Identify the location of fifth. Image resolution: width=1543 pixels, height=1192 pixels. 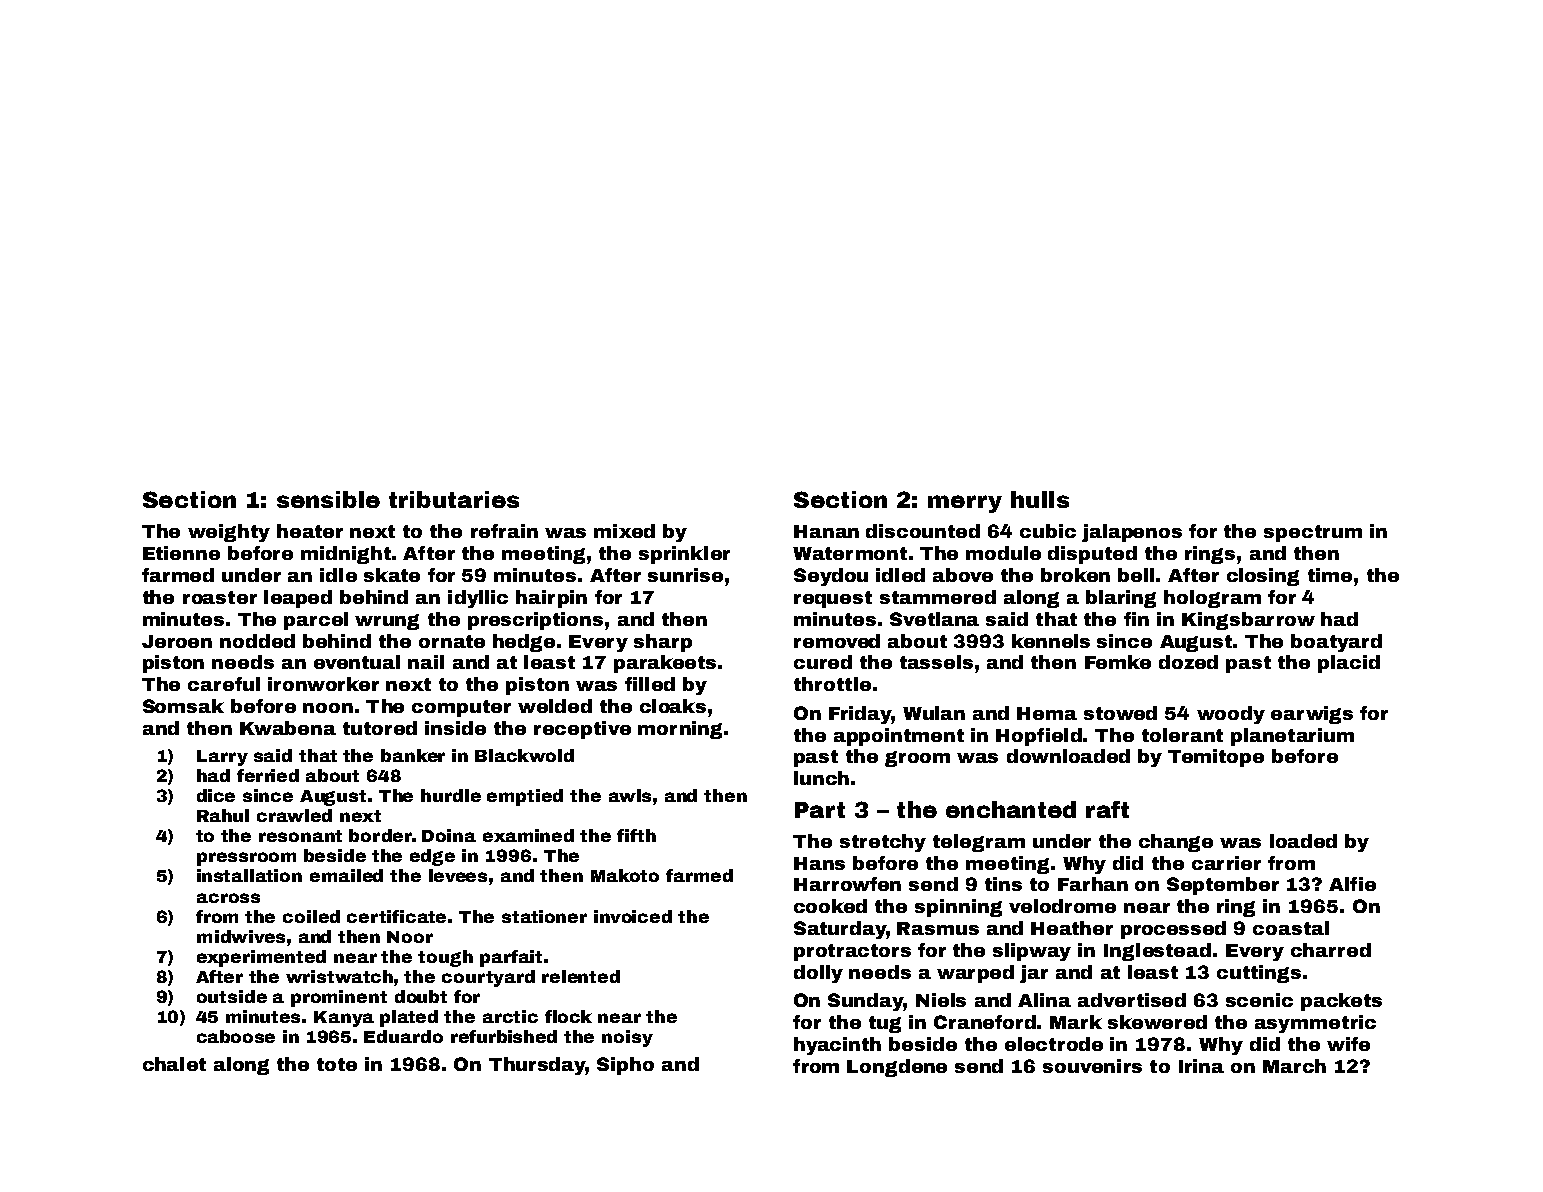
(636, 835).
